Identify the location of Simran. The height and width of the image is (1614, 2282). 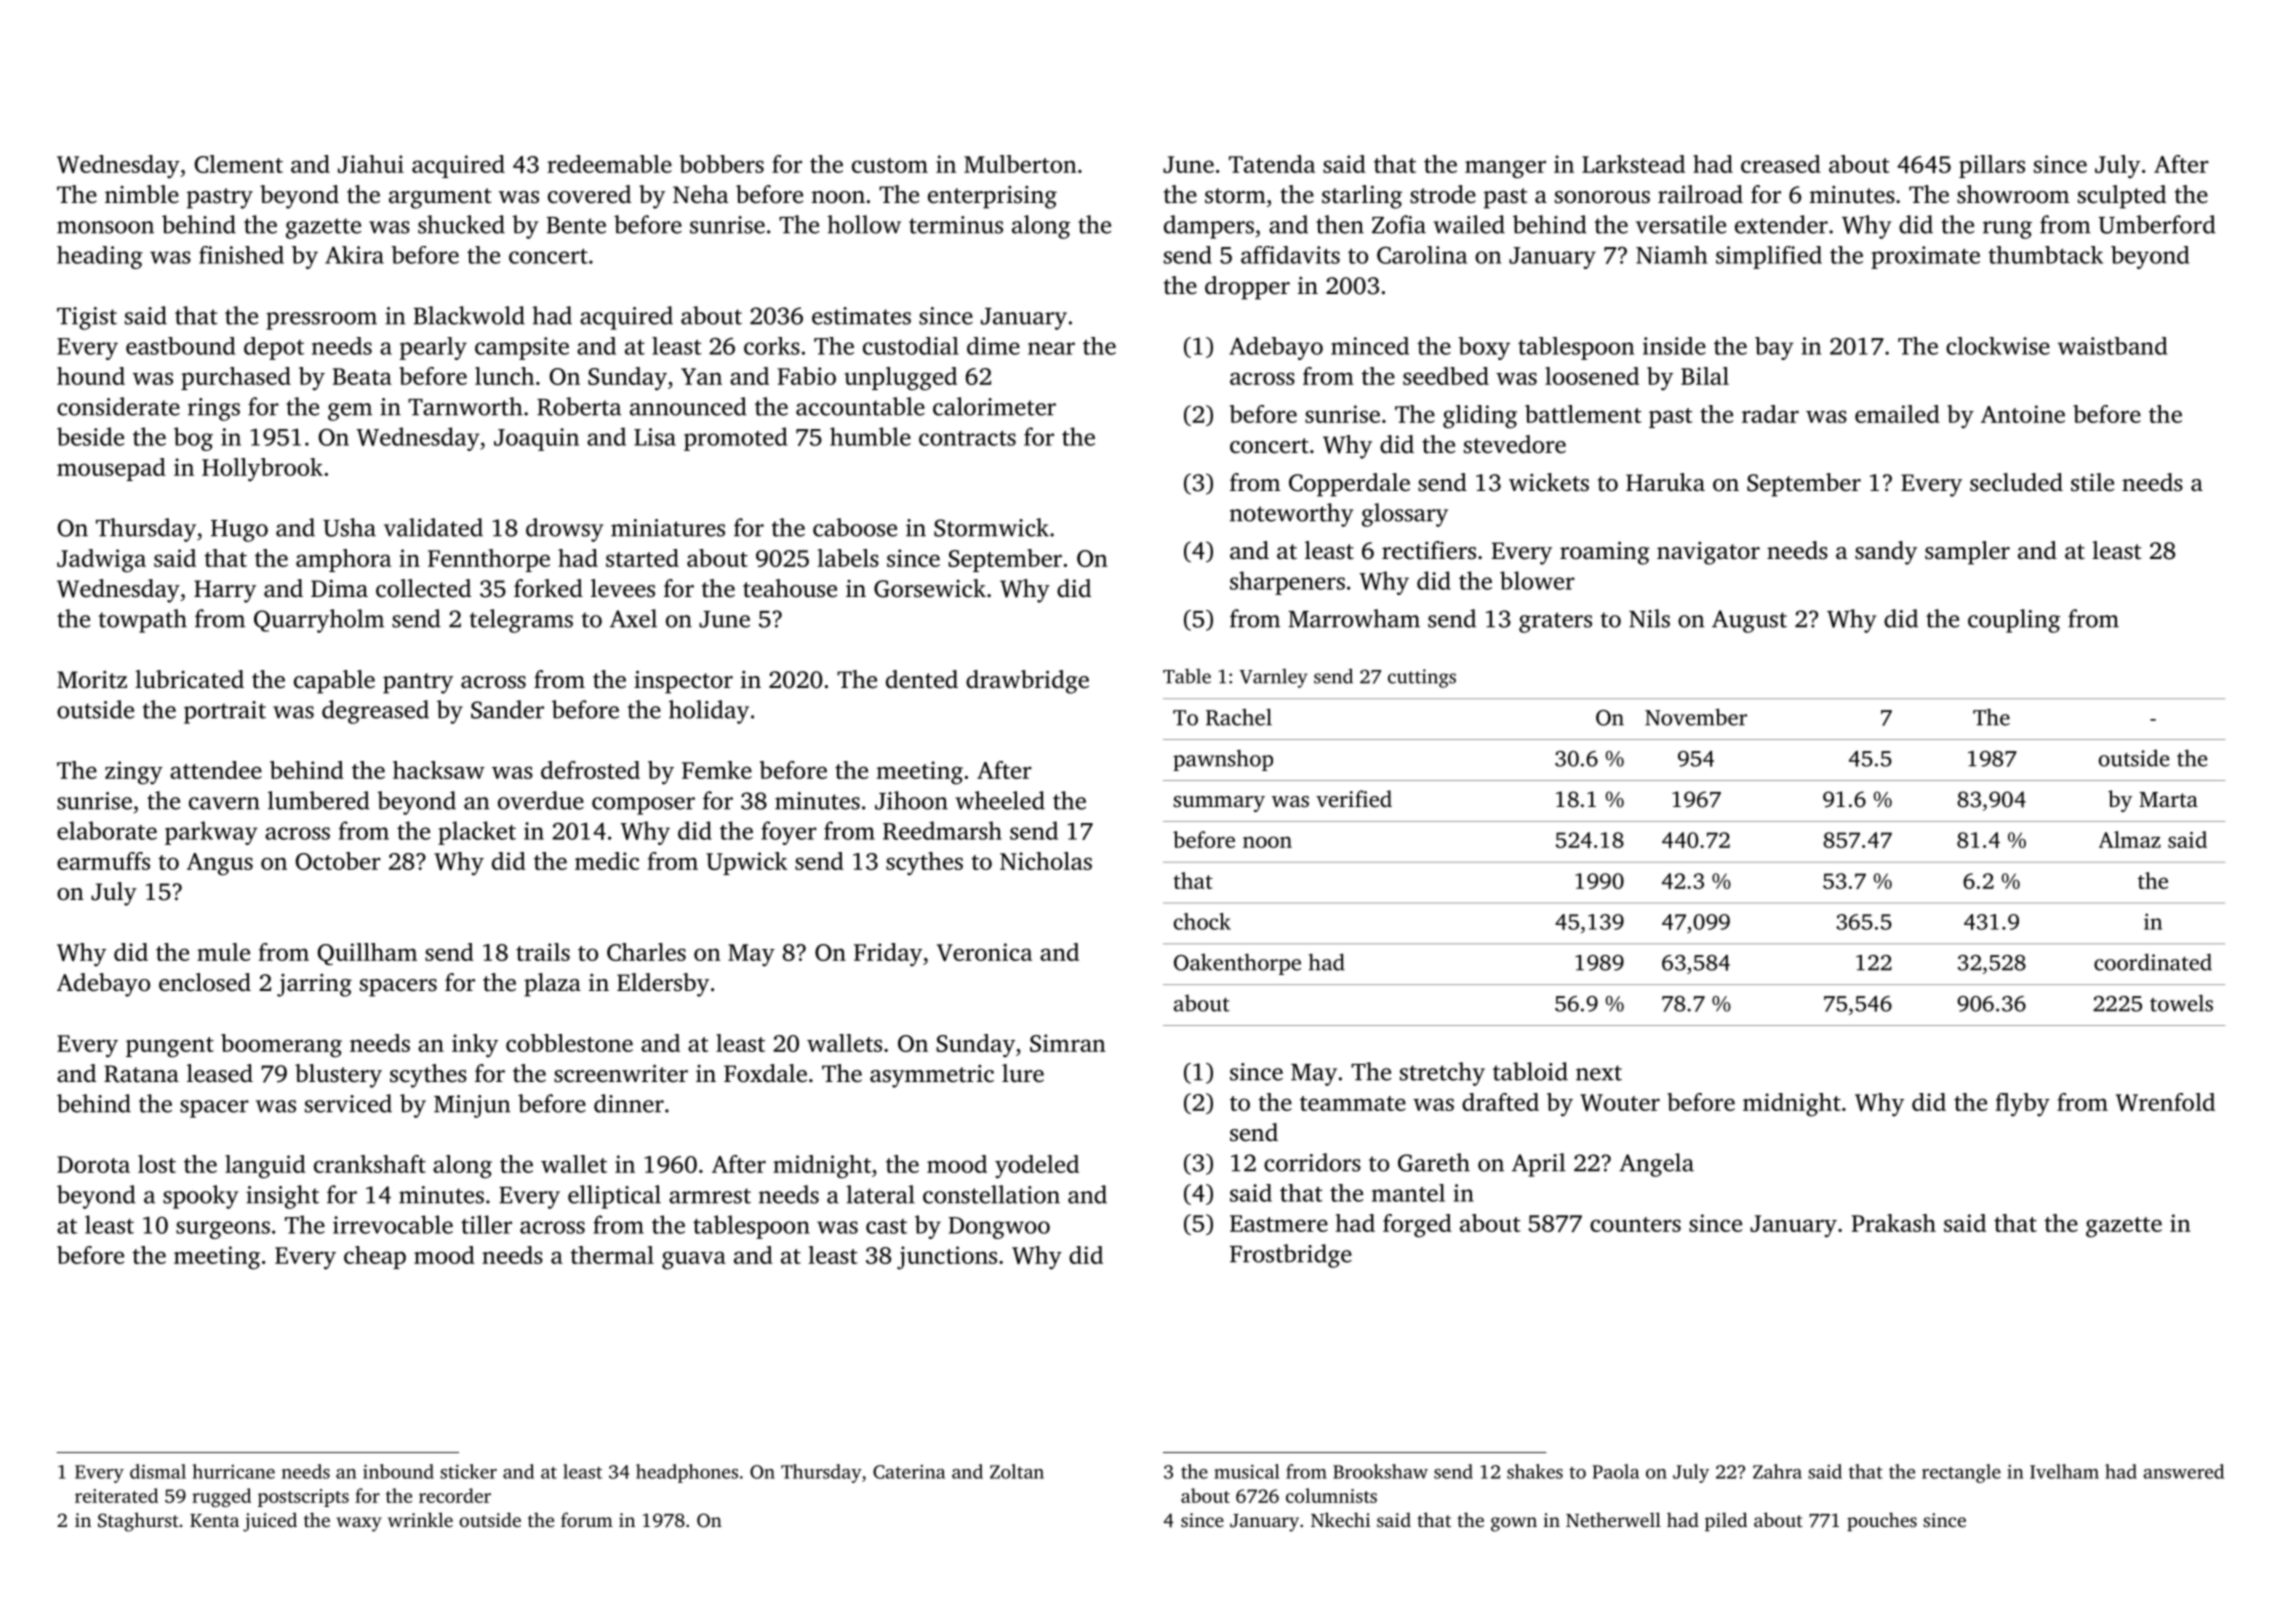
(1068, 1043).
